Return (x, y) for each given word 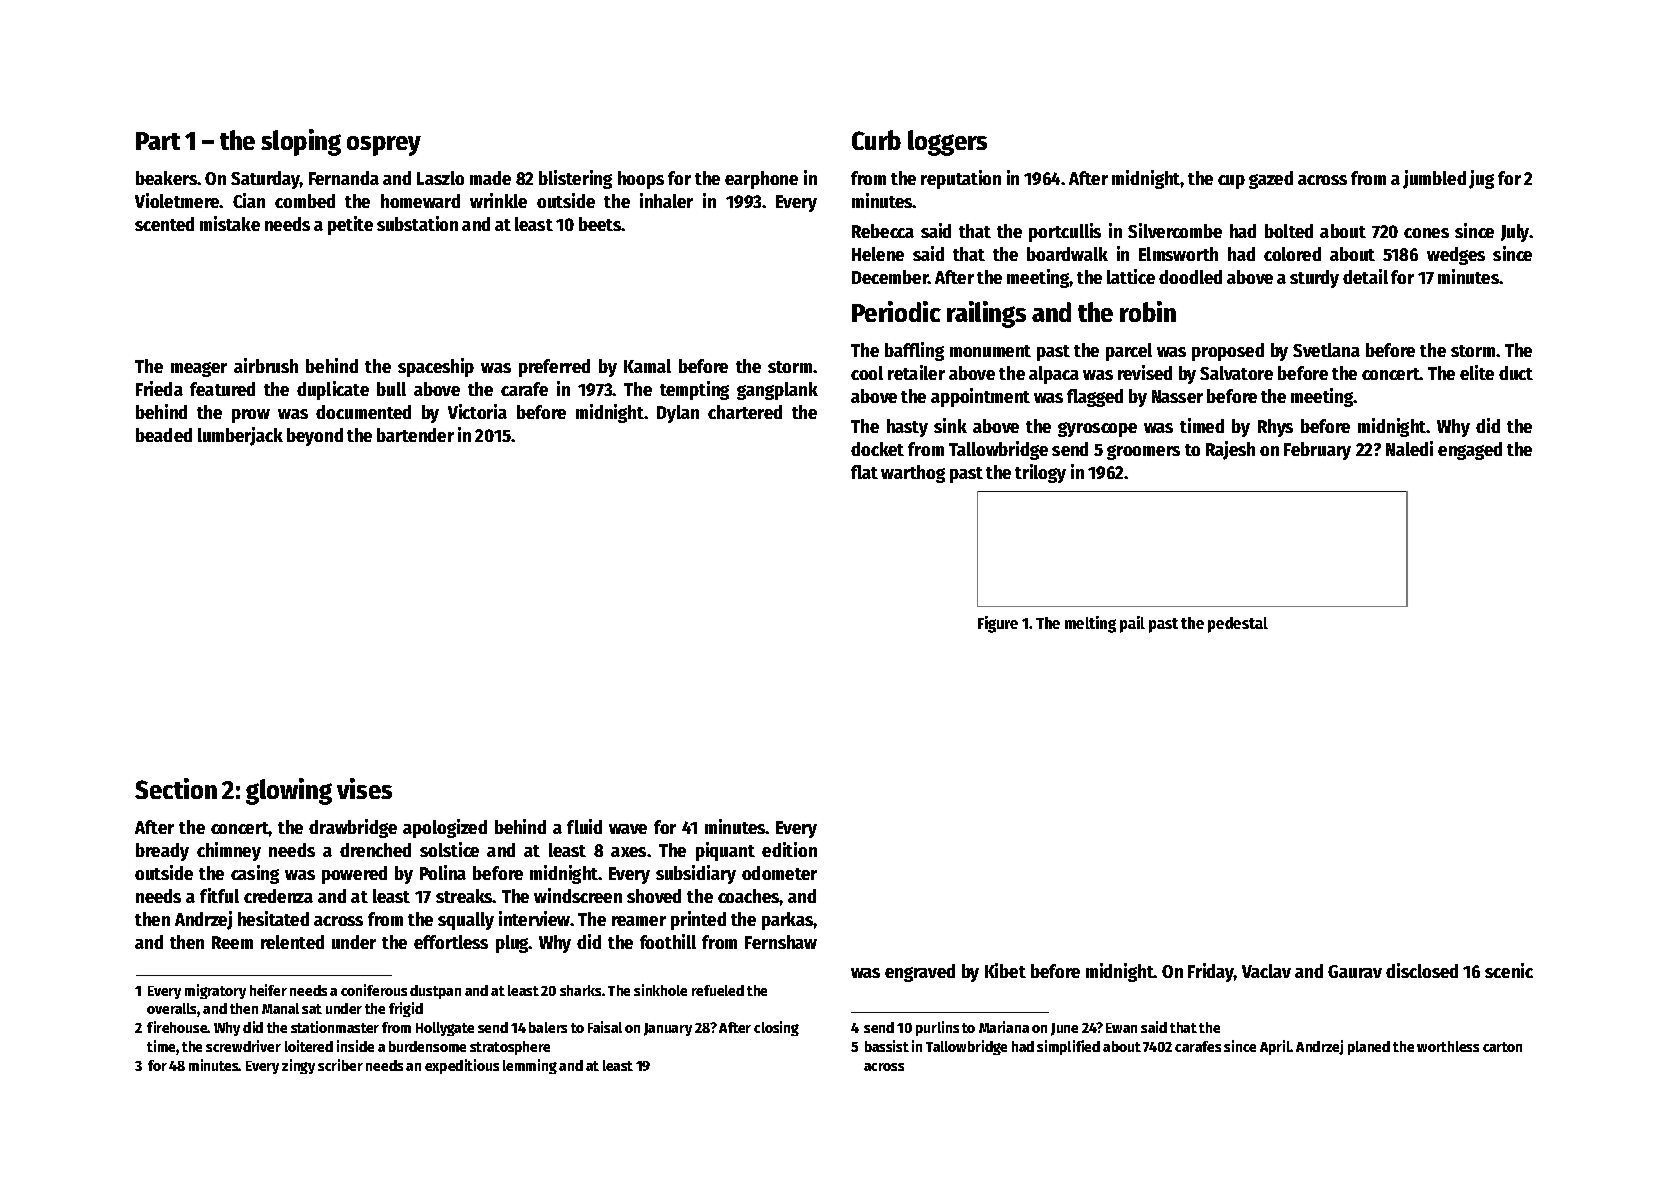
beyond (315, 437)
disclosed (1422, 970)
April (1275, 1047)
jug (1481, 179)
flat (864, 472)
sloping (301, 142)
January (668, 1029)
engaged (1470, 451)
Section (176, 788)
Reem (232, 942)
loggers (947, 143)
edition (789, 849)
